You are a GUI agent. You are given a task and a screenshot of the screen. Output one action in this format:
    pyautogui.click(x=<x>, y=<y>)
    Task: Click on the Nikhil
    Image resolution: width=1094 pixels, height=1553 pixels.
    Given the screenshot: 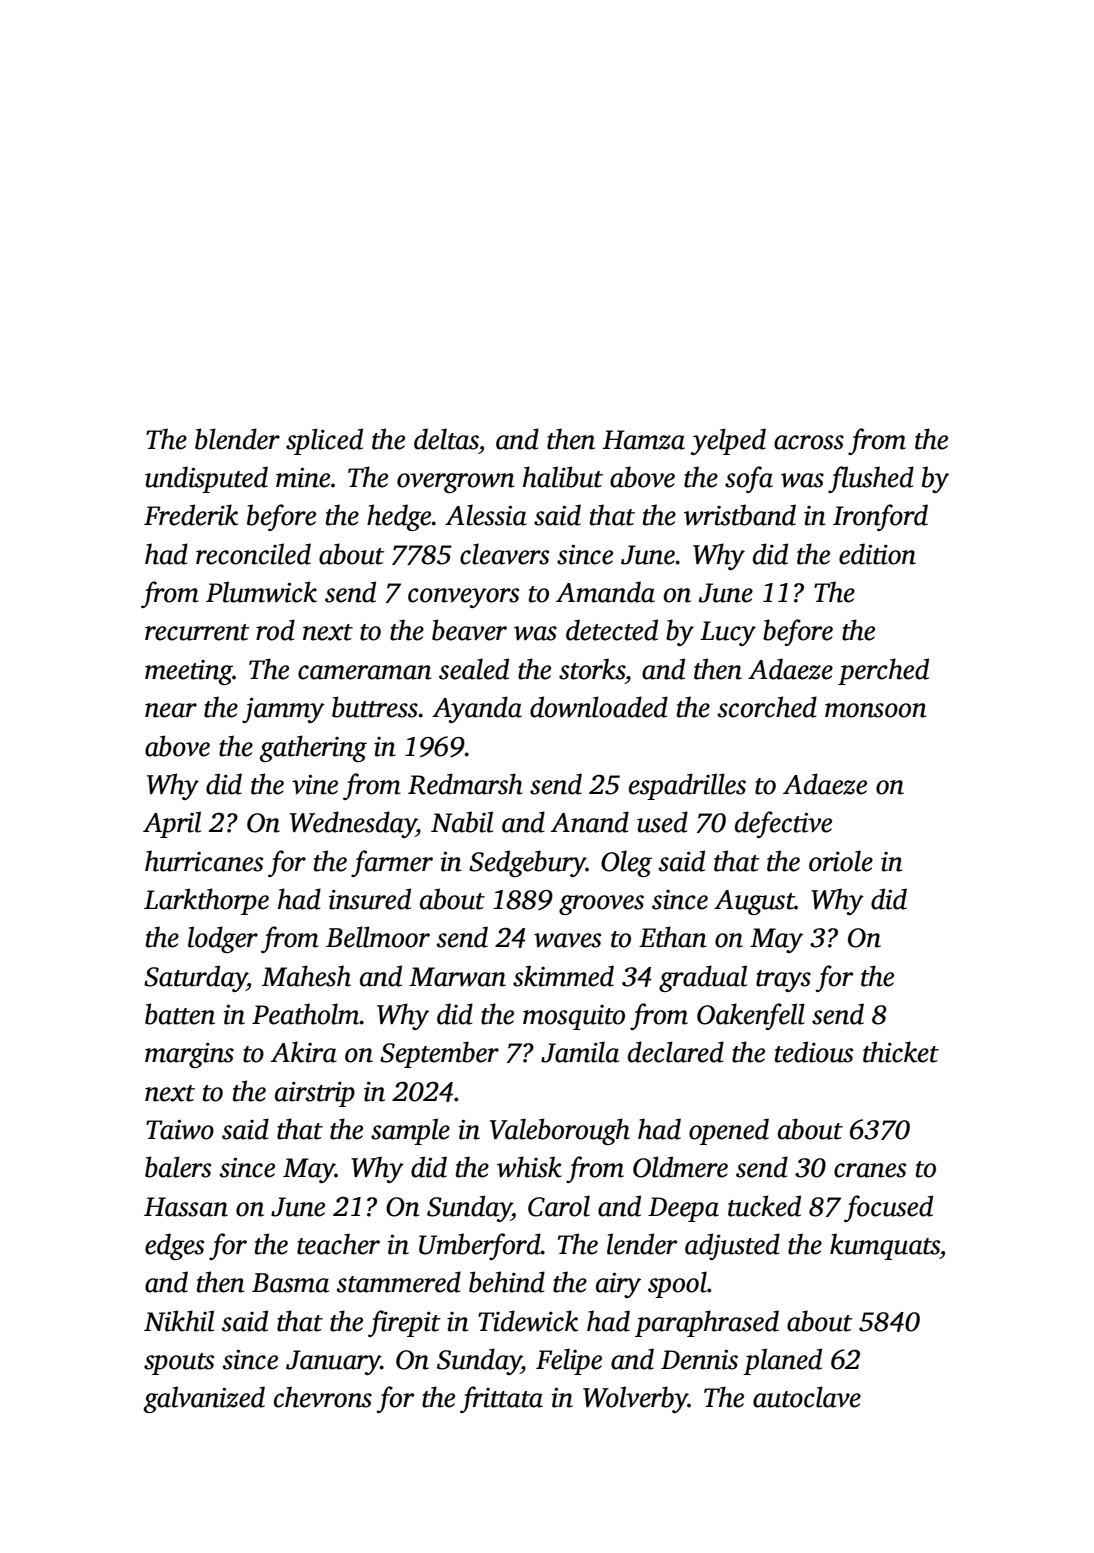 What is the action you would take?
    pyautogui.click(x=179, y=1321)
